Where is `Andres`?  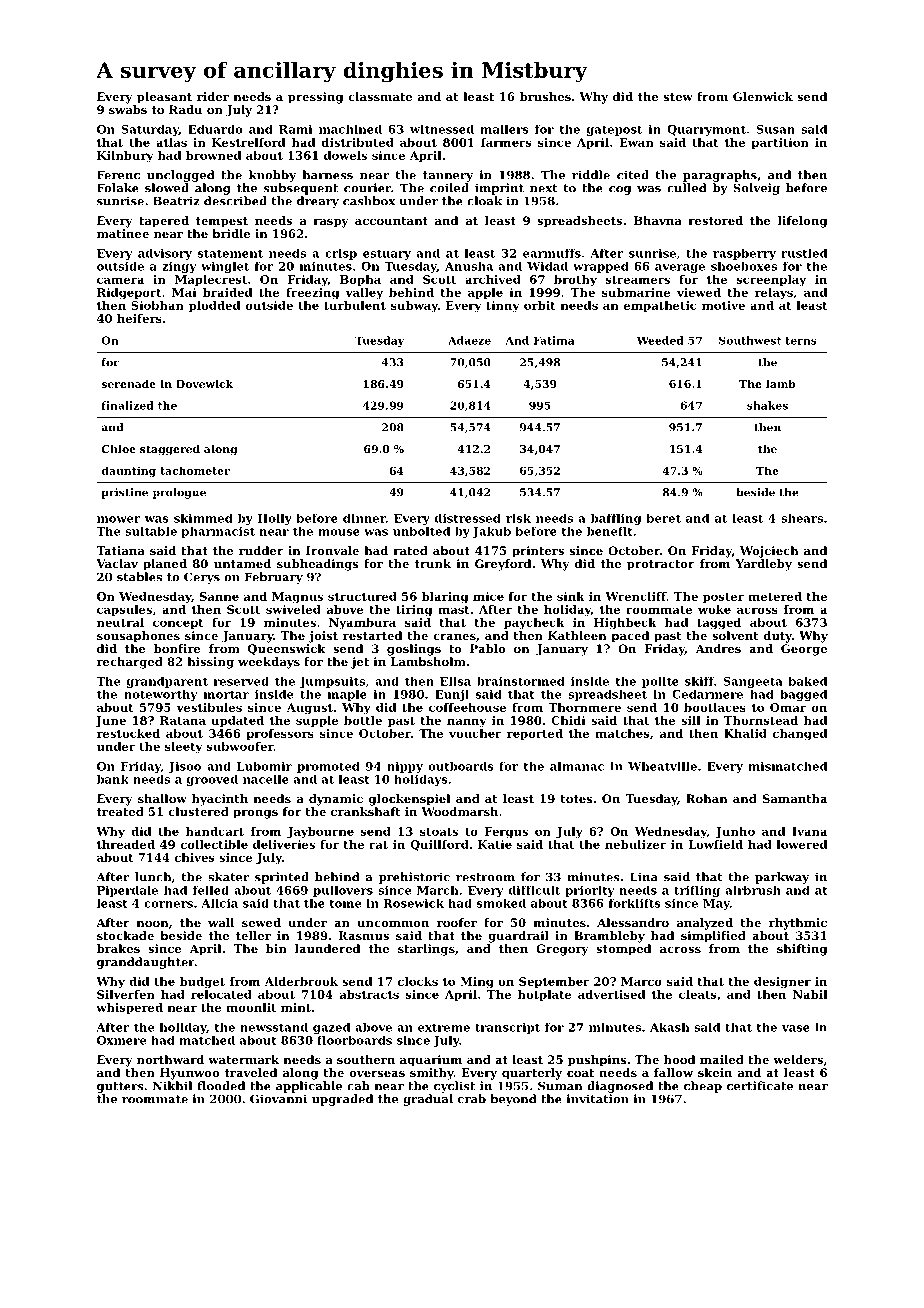 Andres is located at coordinates (718, 648).
